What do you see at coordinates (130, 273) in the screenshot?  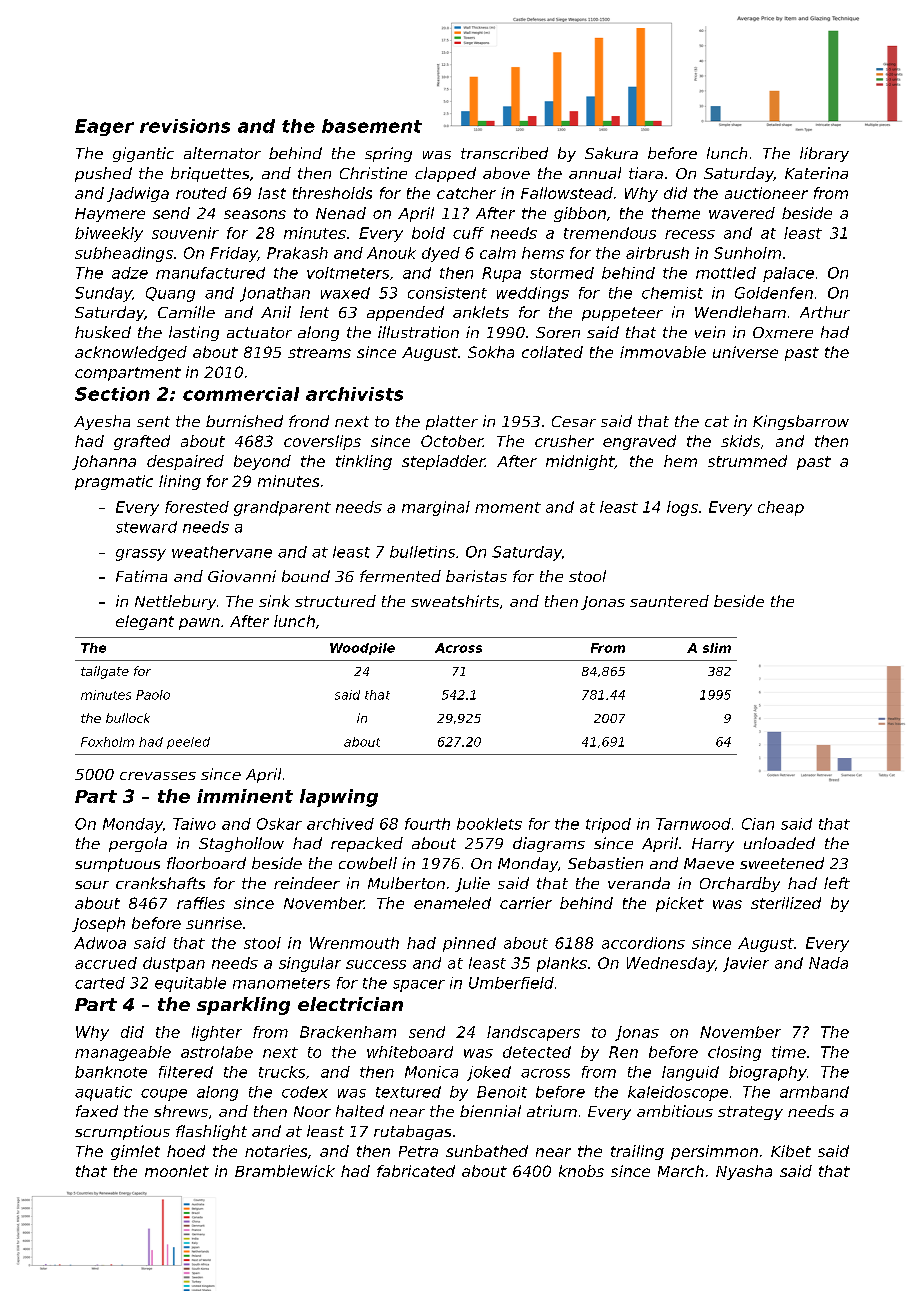 I see `adze` at bounding box center [130, 273].
